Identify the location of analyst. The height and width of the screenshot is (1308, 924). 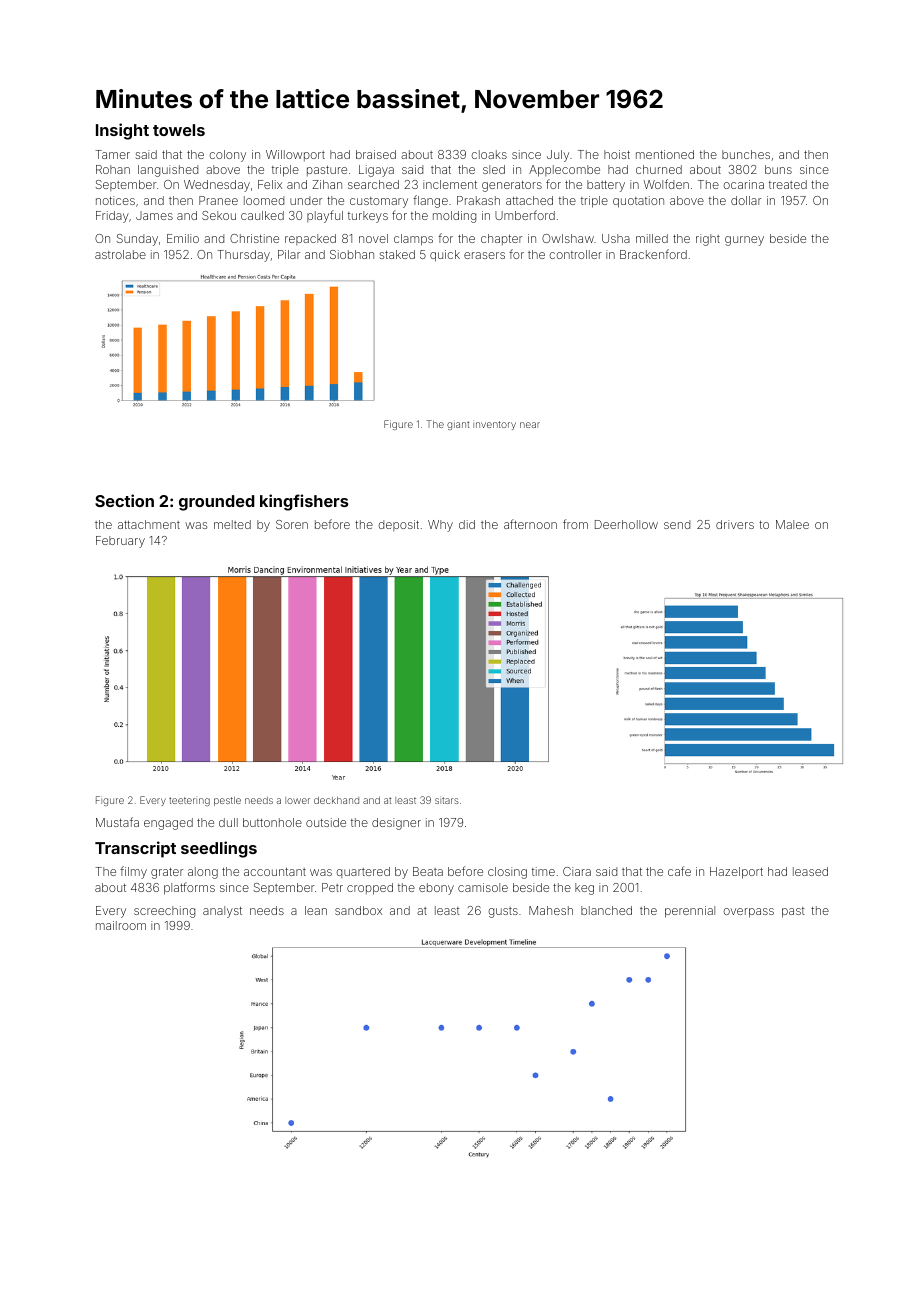
(222, 912).
